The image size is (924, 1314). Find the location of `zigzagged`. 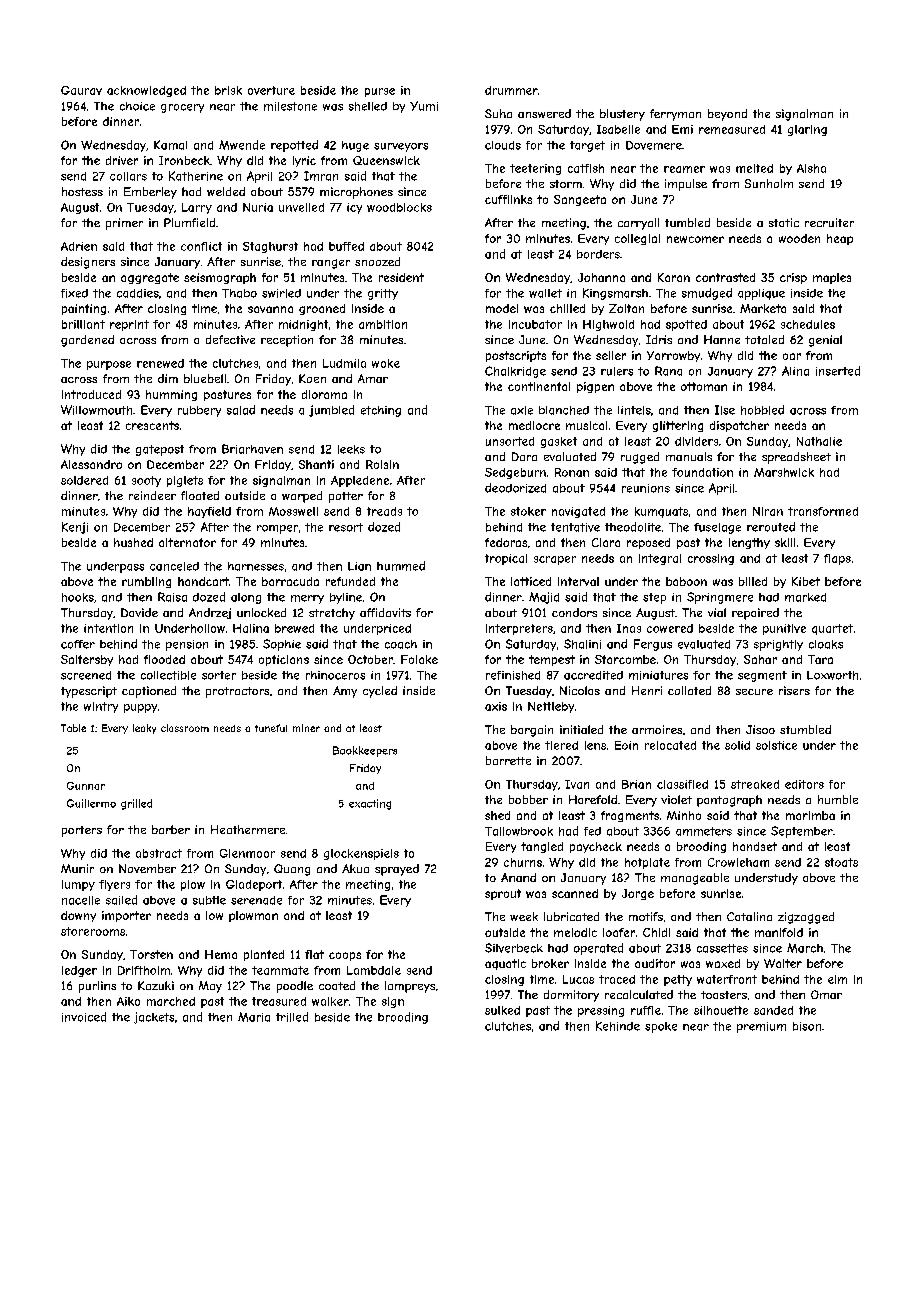

zigzagged is located at coordinates (806, 918).
